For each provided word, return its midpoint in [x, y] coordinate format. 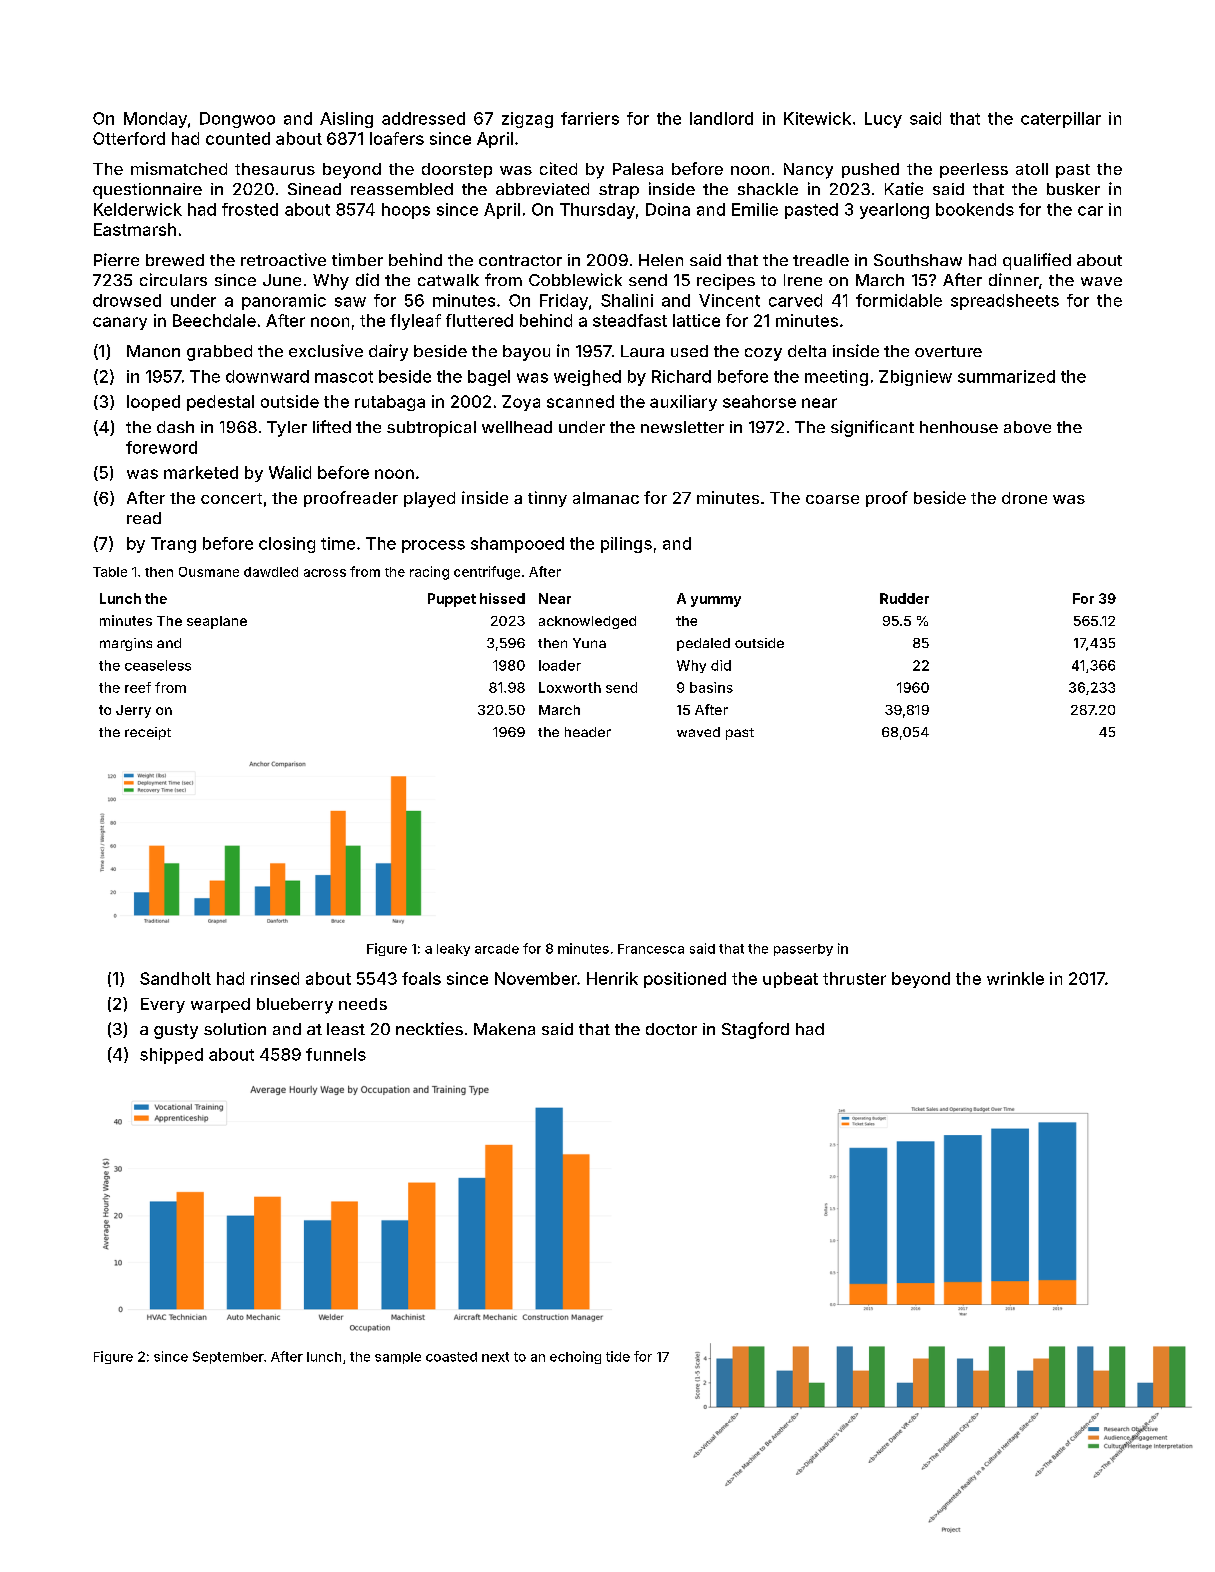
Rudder [904, 598]
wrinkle [1015, 978]
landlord [721, 118]
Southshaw [918, 260]
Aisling [346, 120]
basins [711, 687]
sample [398, 1358]
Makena [504, 1029]
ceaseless [158, 665]
